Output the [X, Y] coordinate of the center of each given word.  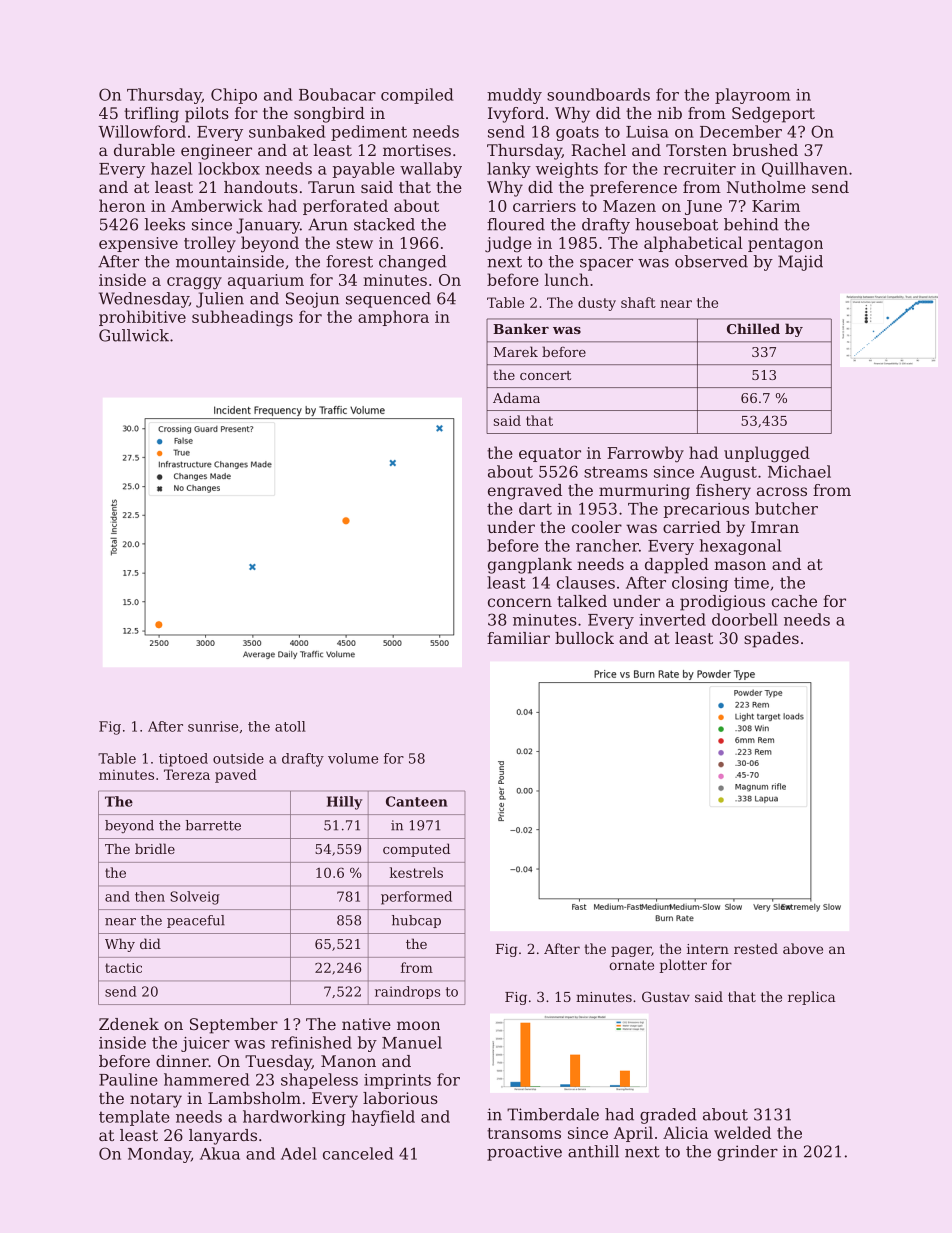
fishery [723, 492]
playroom [752, 96]
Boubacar [337, 94]
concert [545, 375]
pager [631, 951]
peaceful [196, 921]
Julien [220, 300]
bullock [584, 638]
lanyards [223, 1137]
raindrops [407, 992]
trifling [151, 115]
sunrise [213, 726]
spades [771, 640]
